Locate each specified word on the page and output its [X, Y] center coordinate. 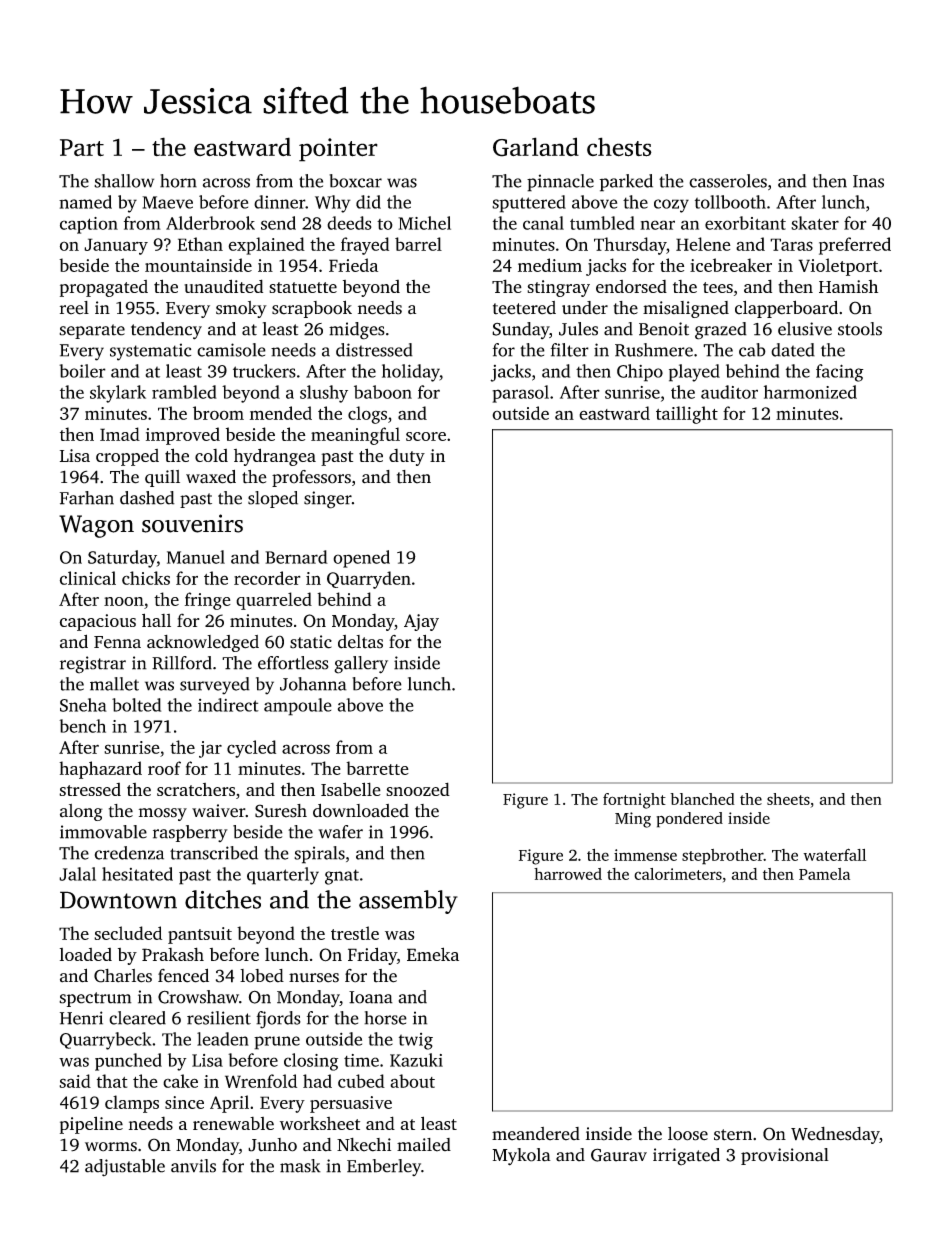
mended [281, 413]
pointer [338, 150]
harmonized [810, 392]
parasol [520, 394]
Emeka [433, 954]
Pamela [824, 874]
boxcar [355, 181]
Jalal [77, 874]
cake [180, 1081]
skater [815, 223]
